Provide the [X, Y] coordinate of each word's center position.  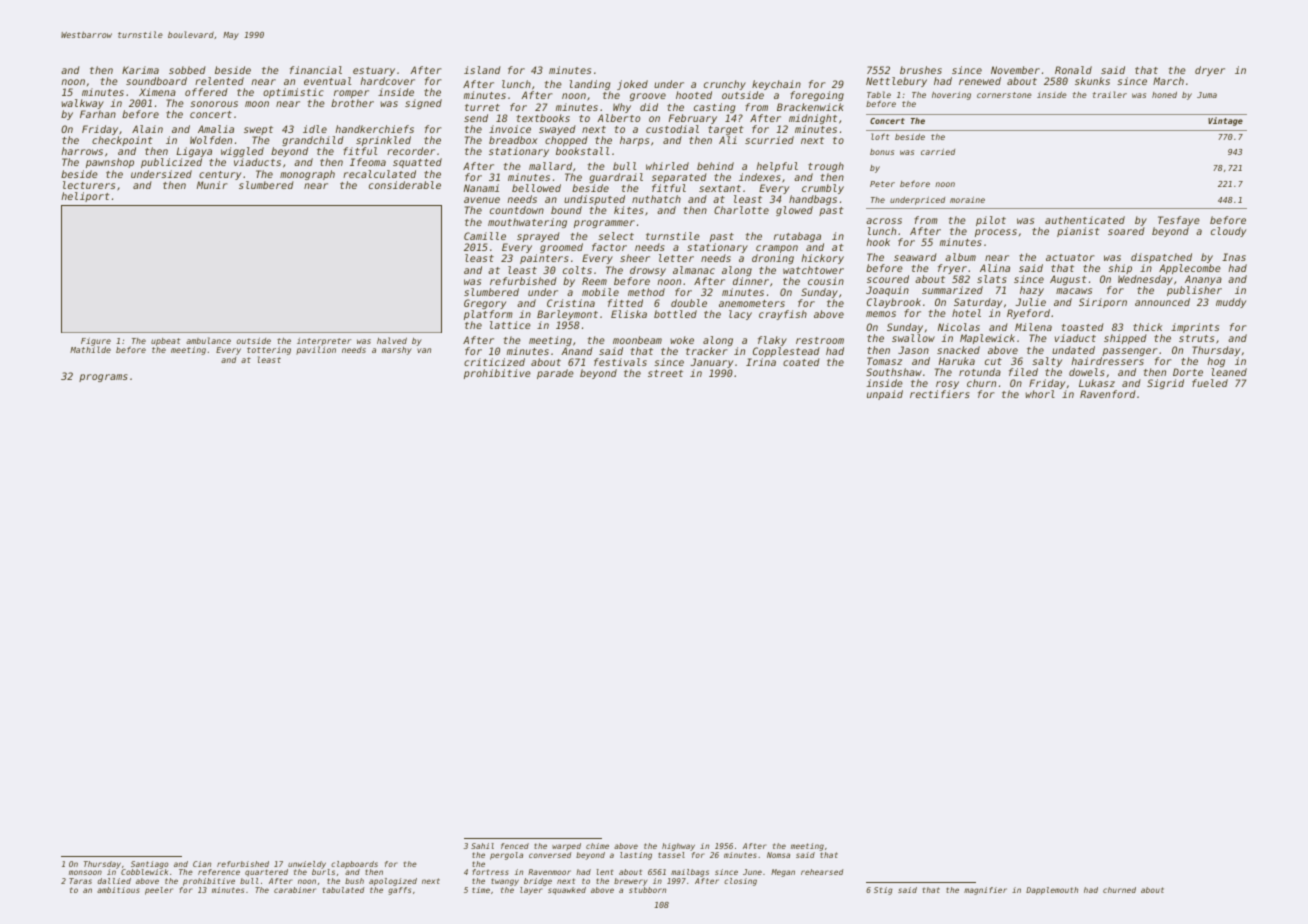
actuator [1070, 257]
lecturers [89, 185]
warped [566, 847]
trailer [1110, 94]
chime [597, 846]
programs [103, 378]
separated [679, 178]
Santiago [150, 865]
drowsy [648, 271]
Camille [485, 236]
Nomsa [778, 855]
